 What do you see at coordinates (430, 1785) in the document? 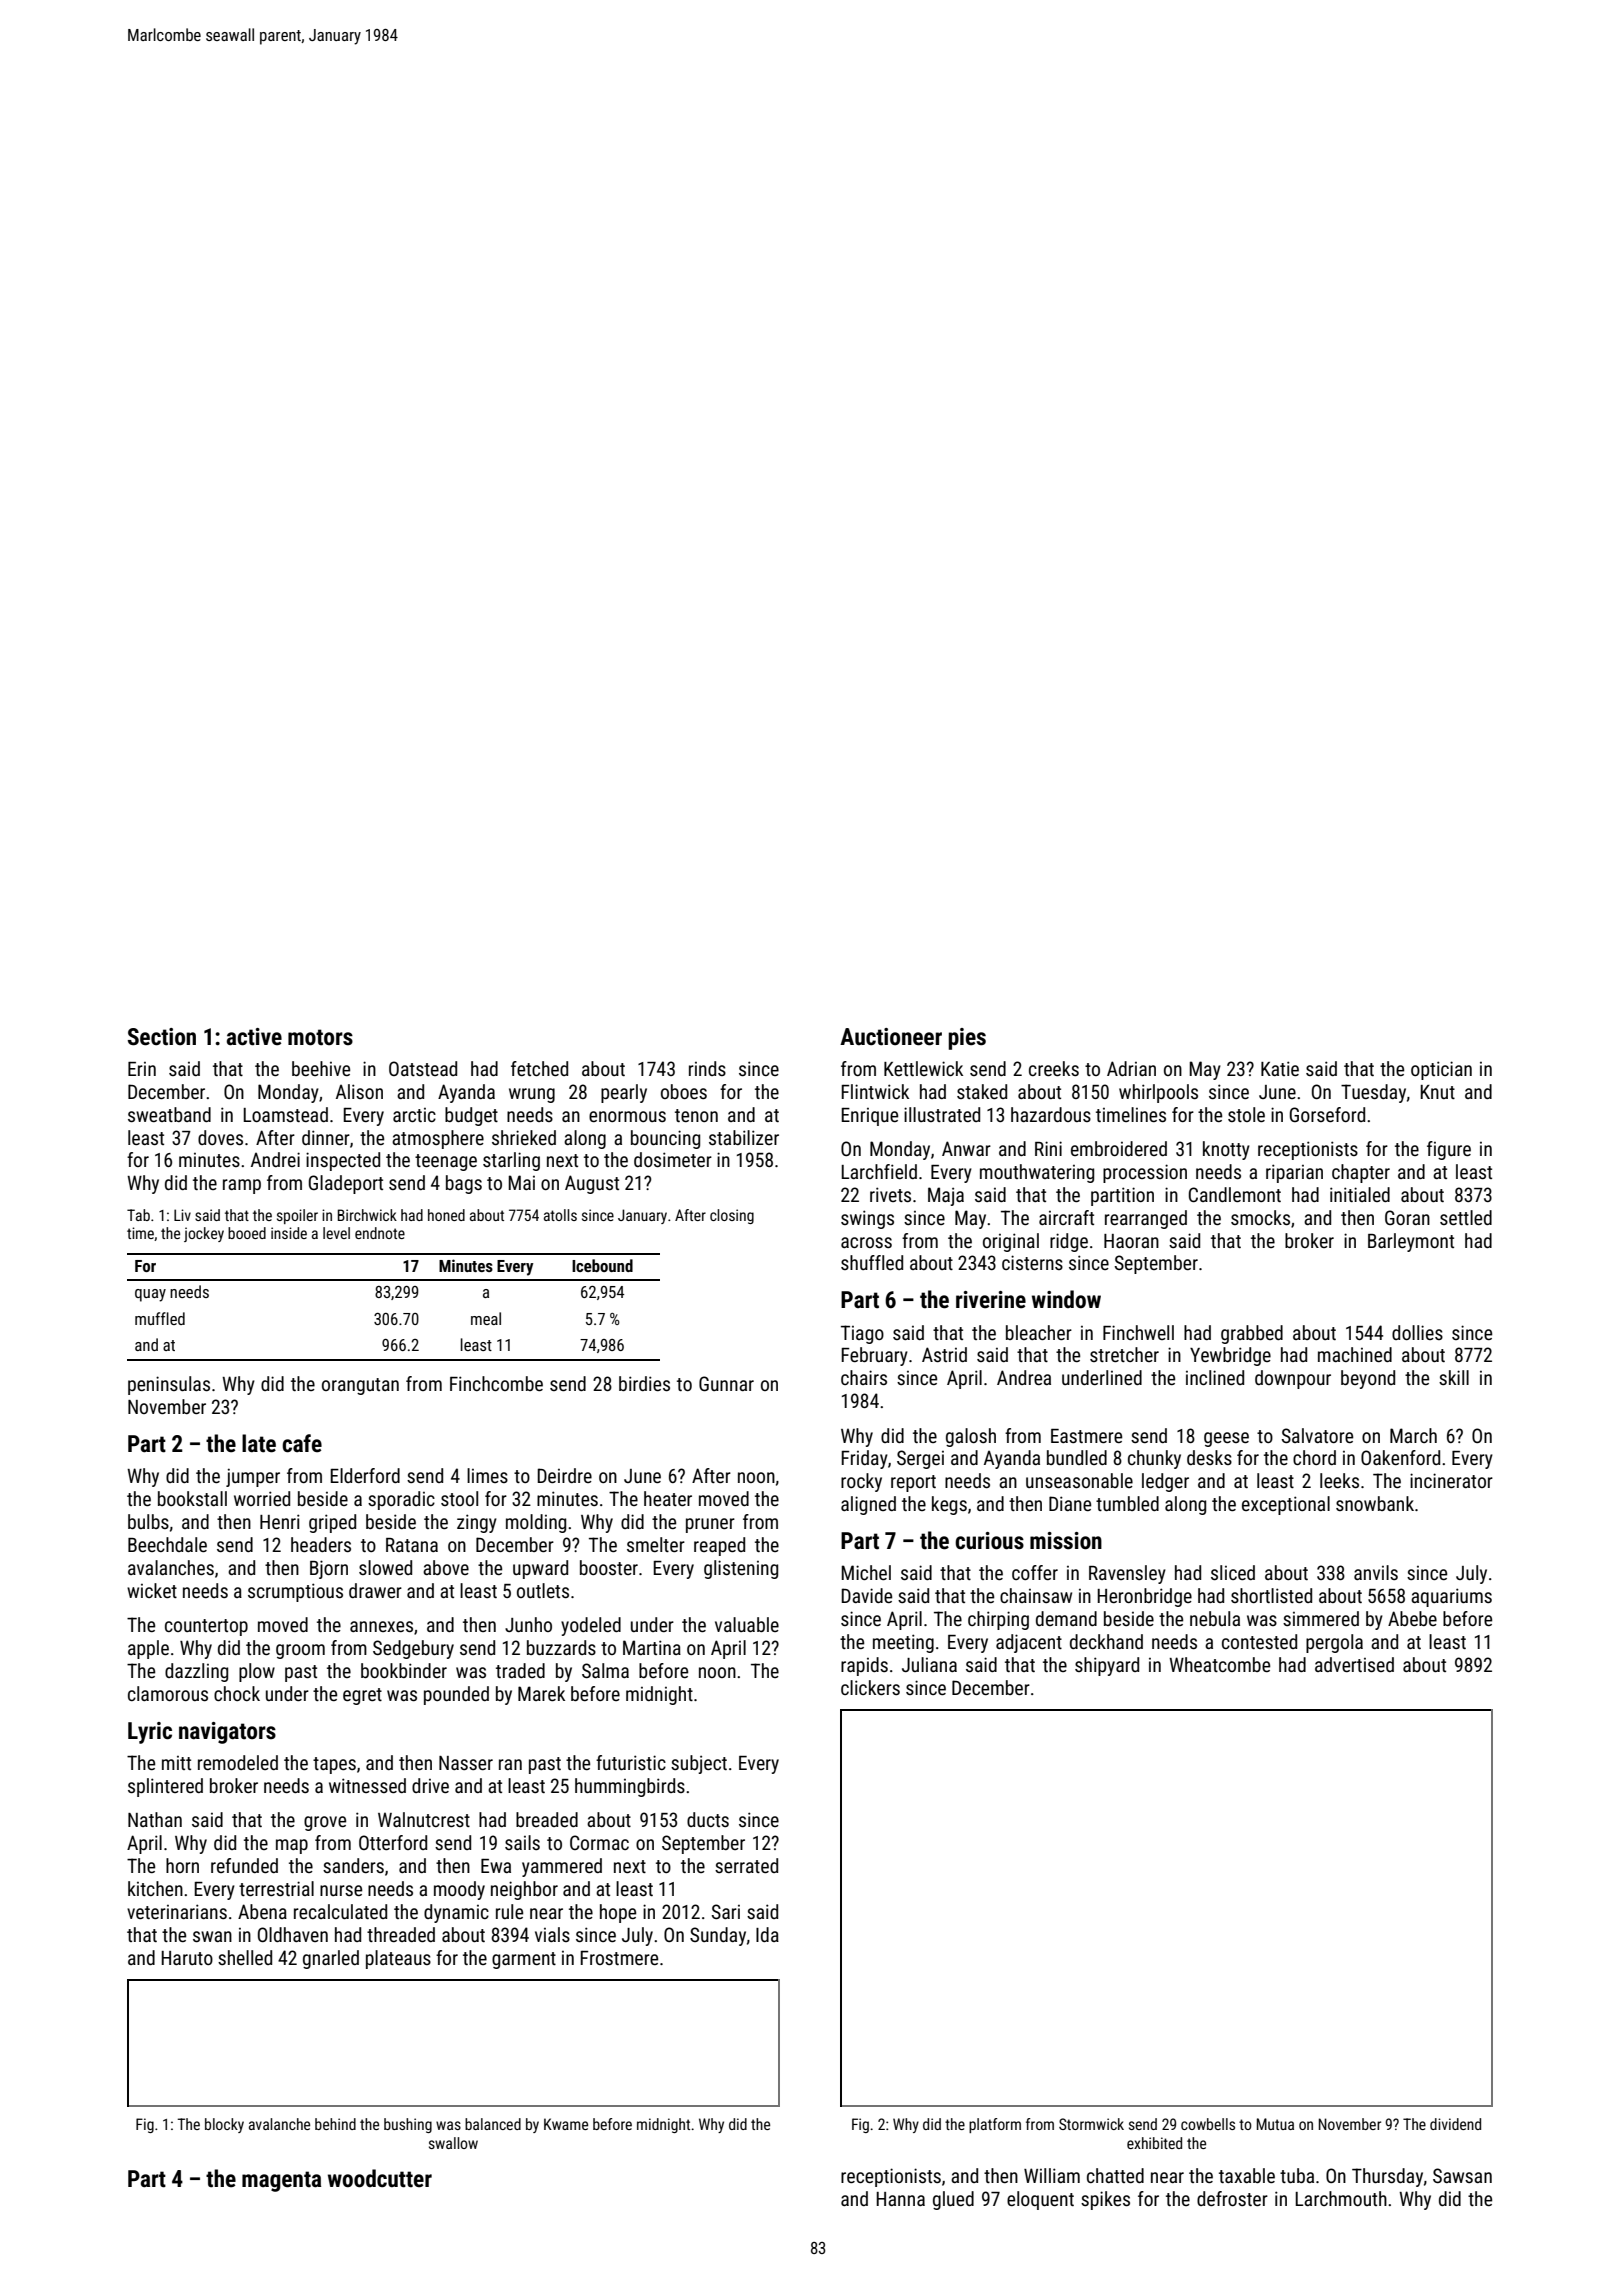
I see `drive` at bounding box center [430, 1785].
